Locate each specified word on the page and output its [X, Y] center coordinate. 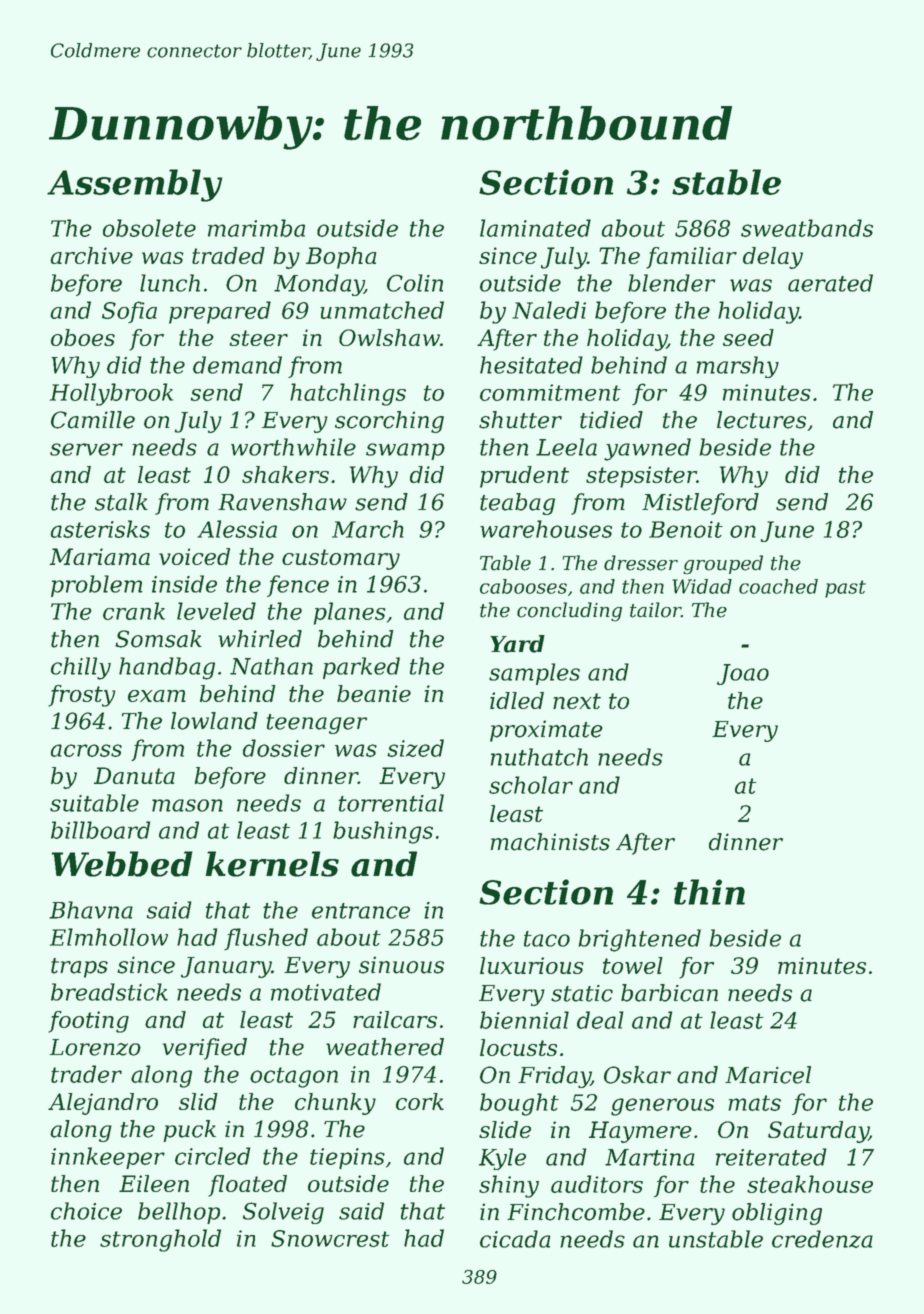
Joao [743, 674]
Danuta [134, 775]
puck [190, 1131]
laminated [535, 228]
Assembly [134, 185]
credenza [822, 1239]
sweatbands [807, 228]
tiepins [347, 1158]
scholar [531, 785]
